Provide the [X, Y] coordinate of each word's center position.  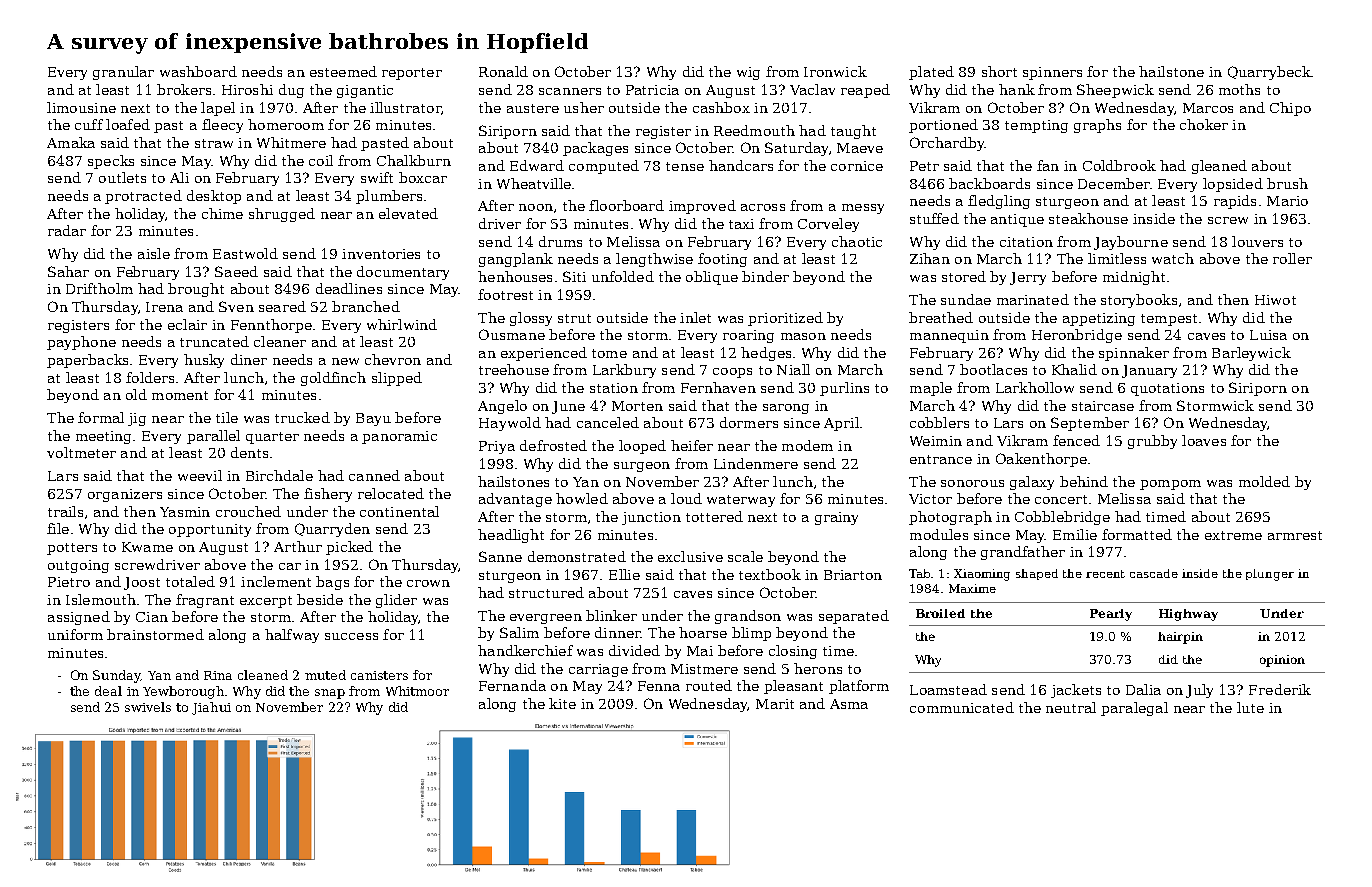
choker [1204, 124]
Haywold [510, 424]
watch [1173, 258]
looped [642, 447]
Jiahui [211, 708]
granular [123, 73]
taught [853, 132]
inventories [381, 254]
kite [562, 703]
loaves [1204, 440]
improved [702, 207]
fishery [328, 495]
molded [1264, 481]
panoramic [399, 437]
